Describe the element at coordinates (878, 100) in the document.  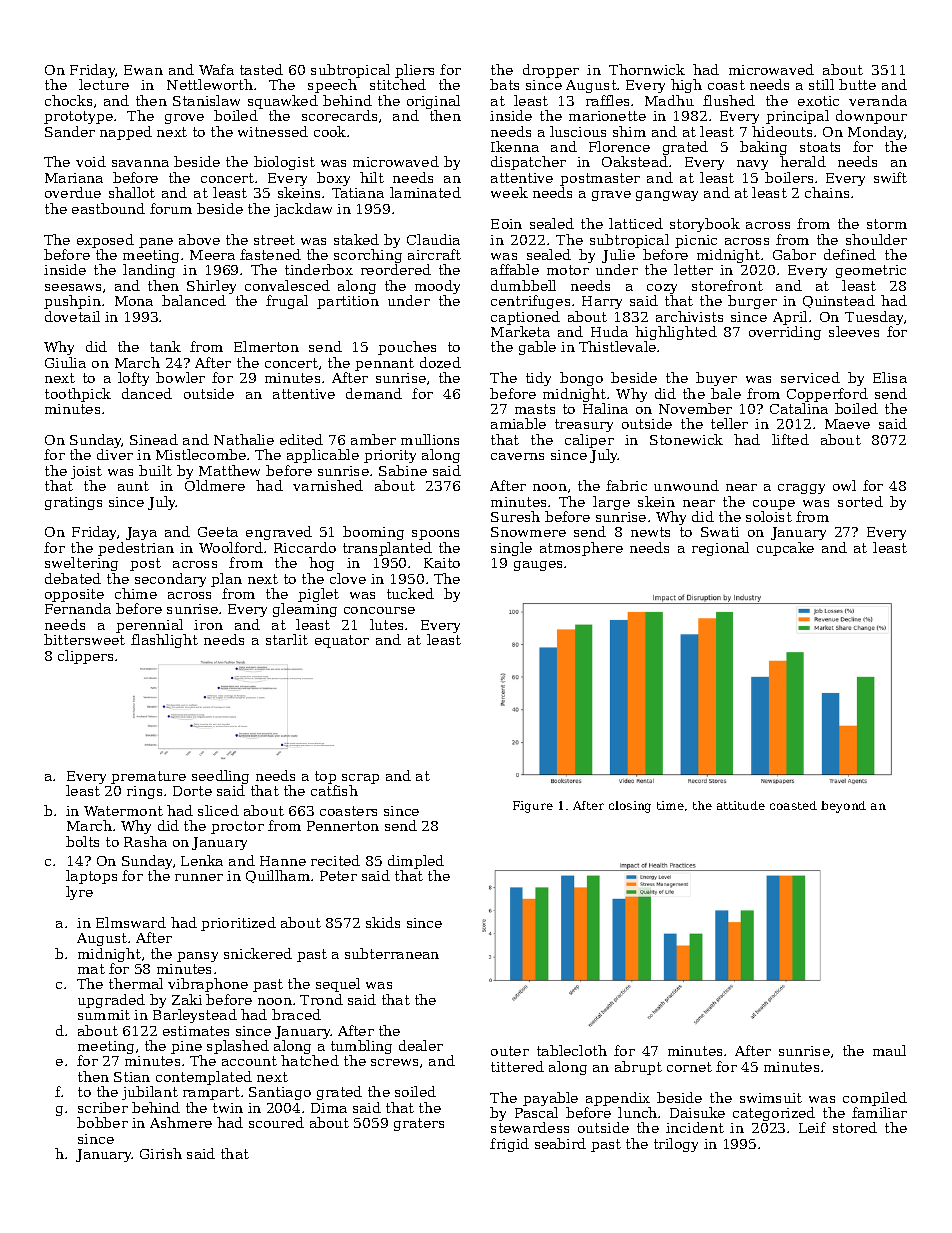
I see `veranda` at that location.
